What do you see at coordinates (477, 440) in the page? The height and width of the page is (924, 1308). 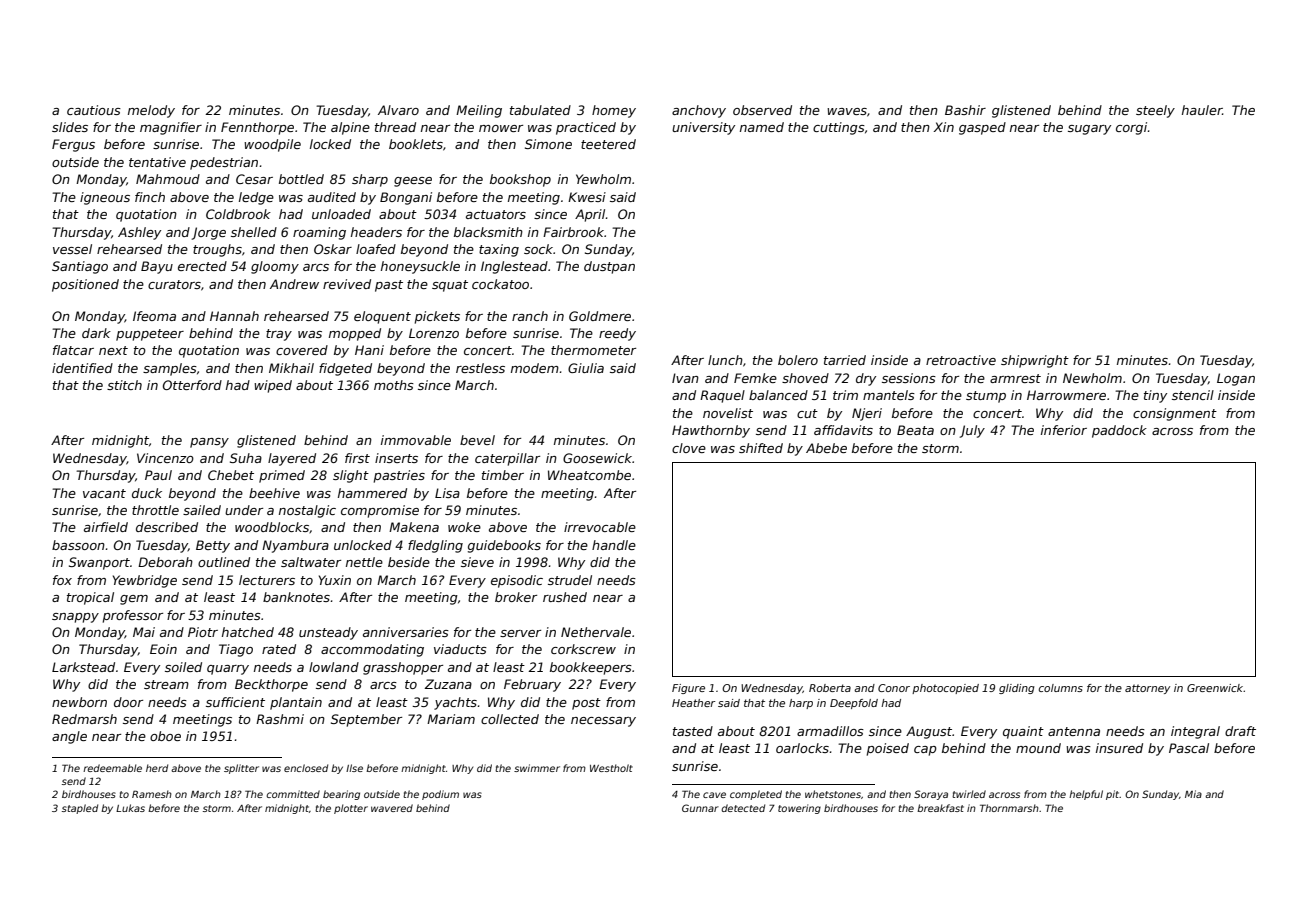 I see `bevel` at bounding box center [477, 440].
